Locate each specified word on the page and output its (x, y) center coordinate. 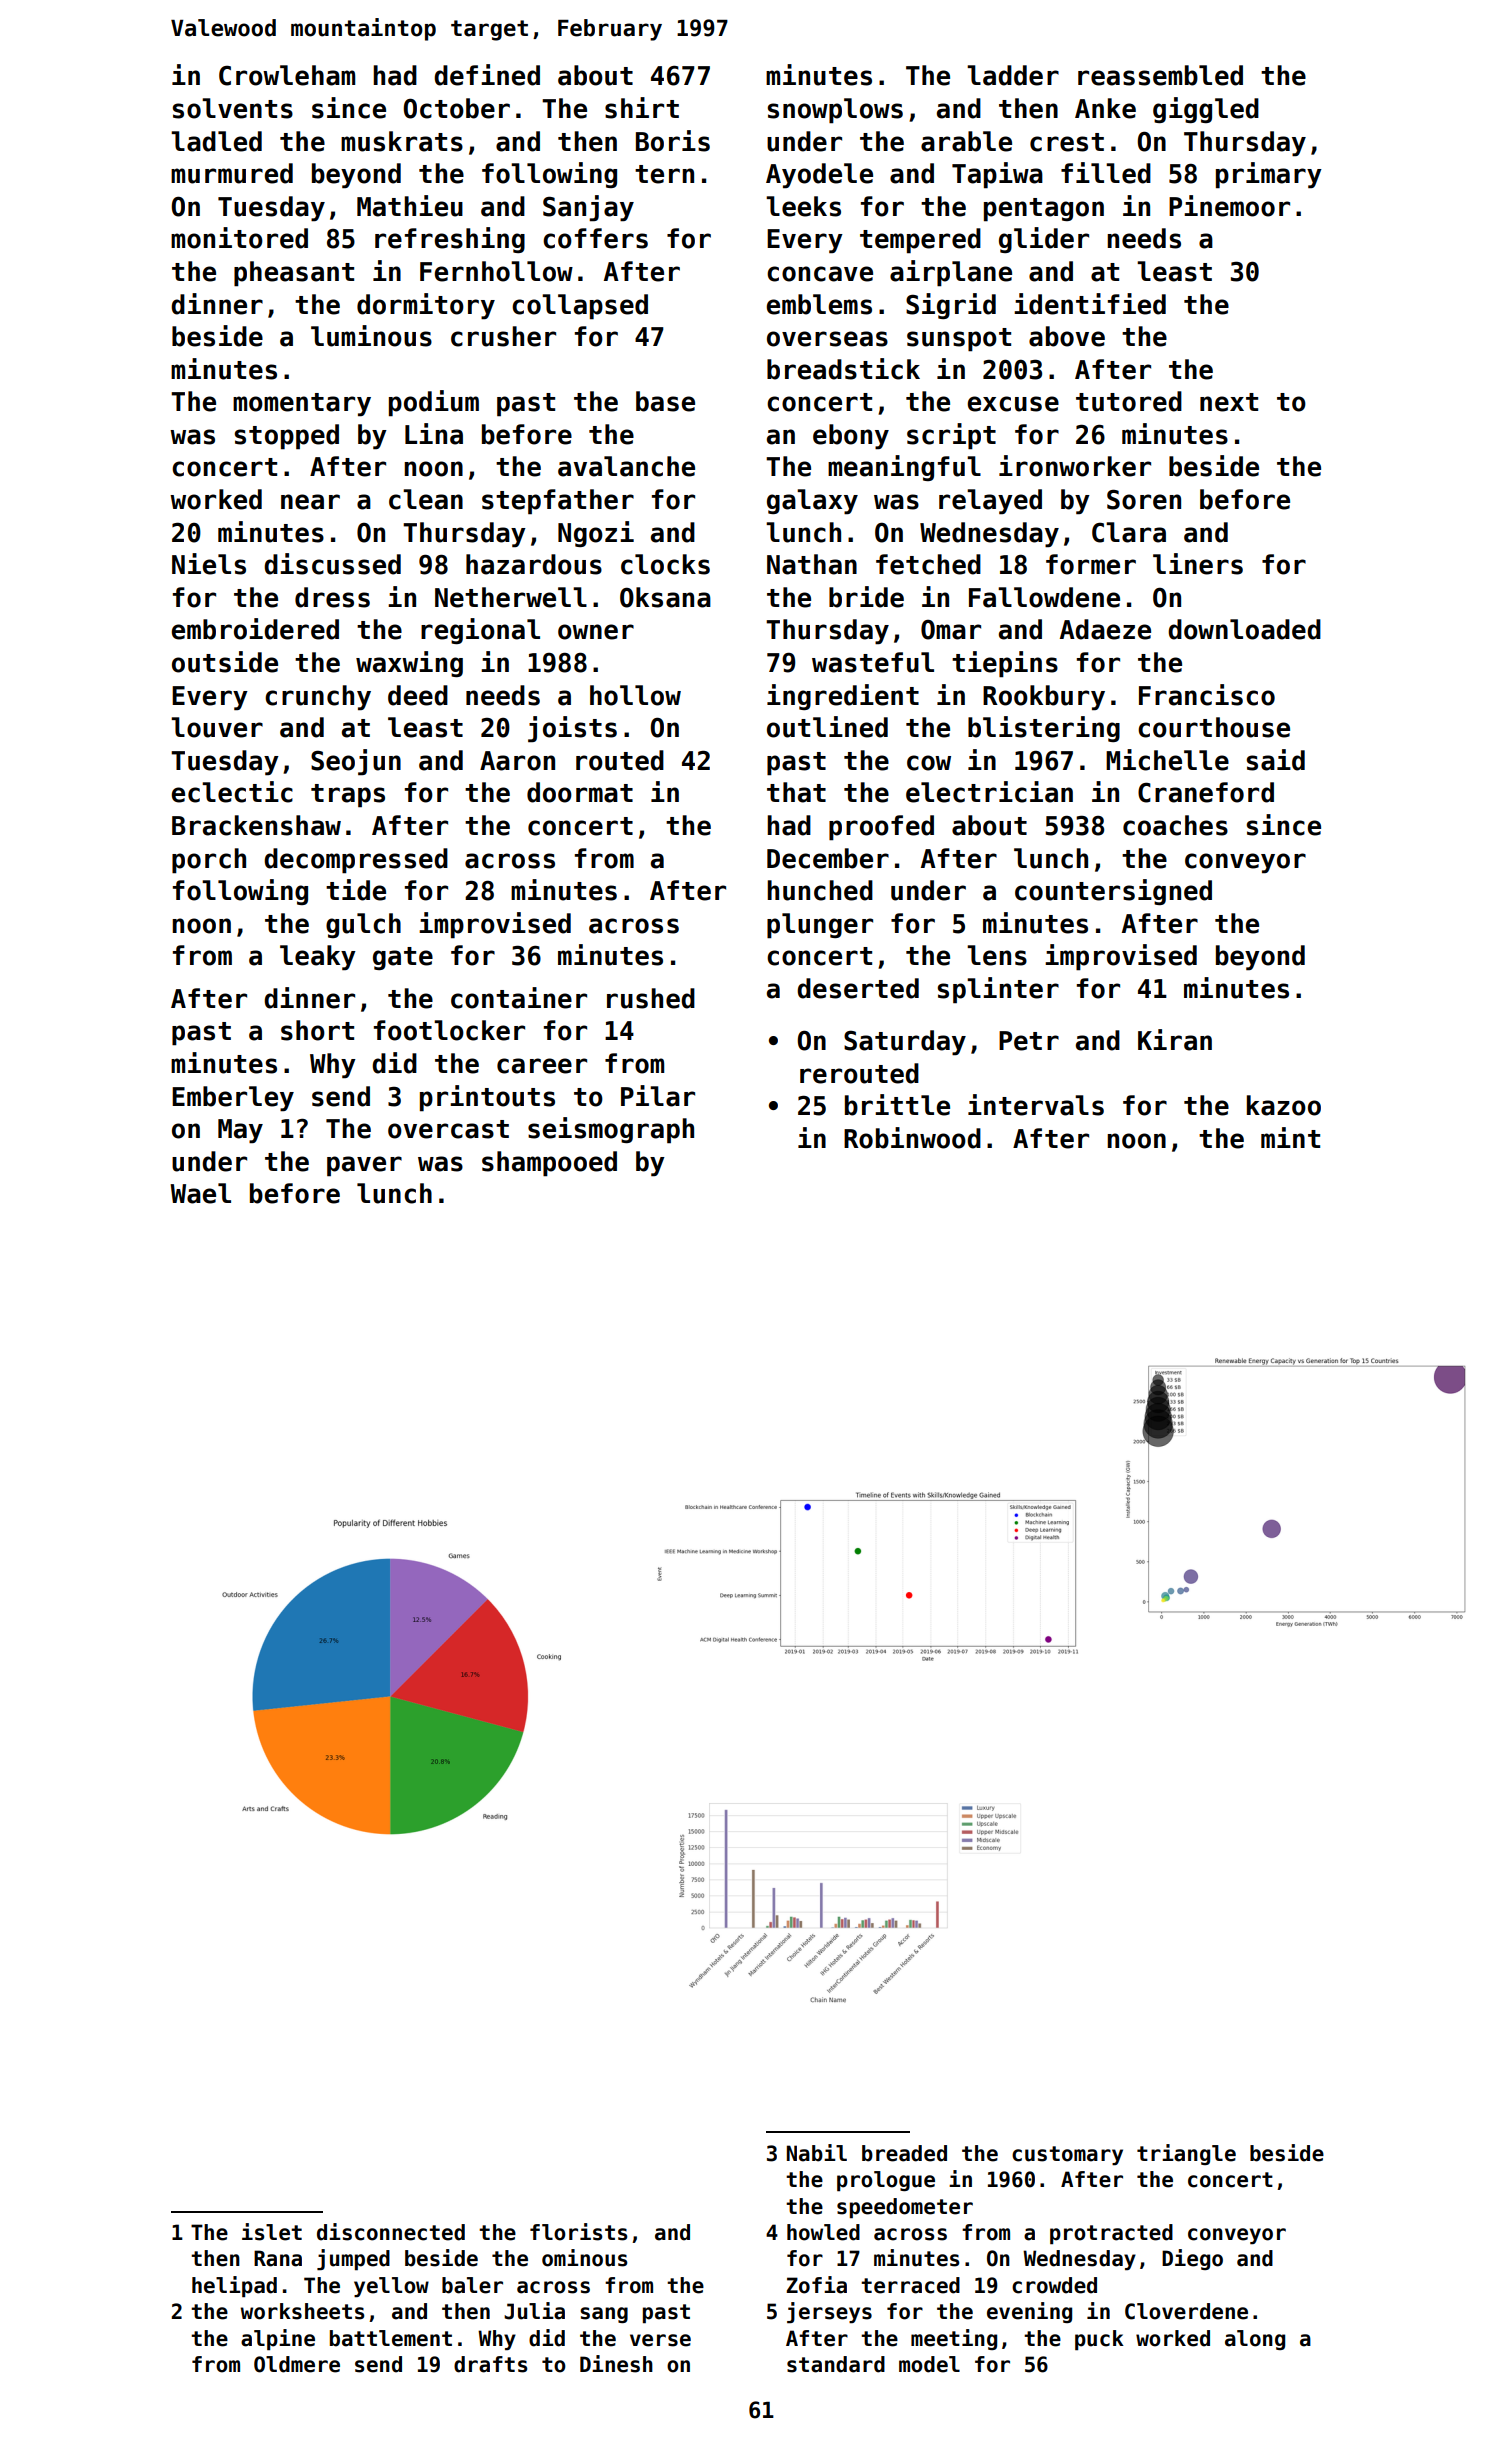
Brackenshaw (256, 825)
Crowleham (287, 75)
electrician (989, 792)
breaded (904, 2153)
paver (364, 1166)
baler (472, 2285)
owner (596, 632)
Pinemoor (1229, 206)
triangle (1186, 2154)
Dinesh (616, 2364)
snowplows (835, 111)
